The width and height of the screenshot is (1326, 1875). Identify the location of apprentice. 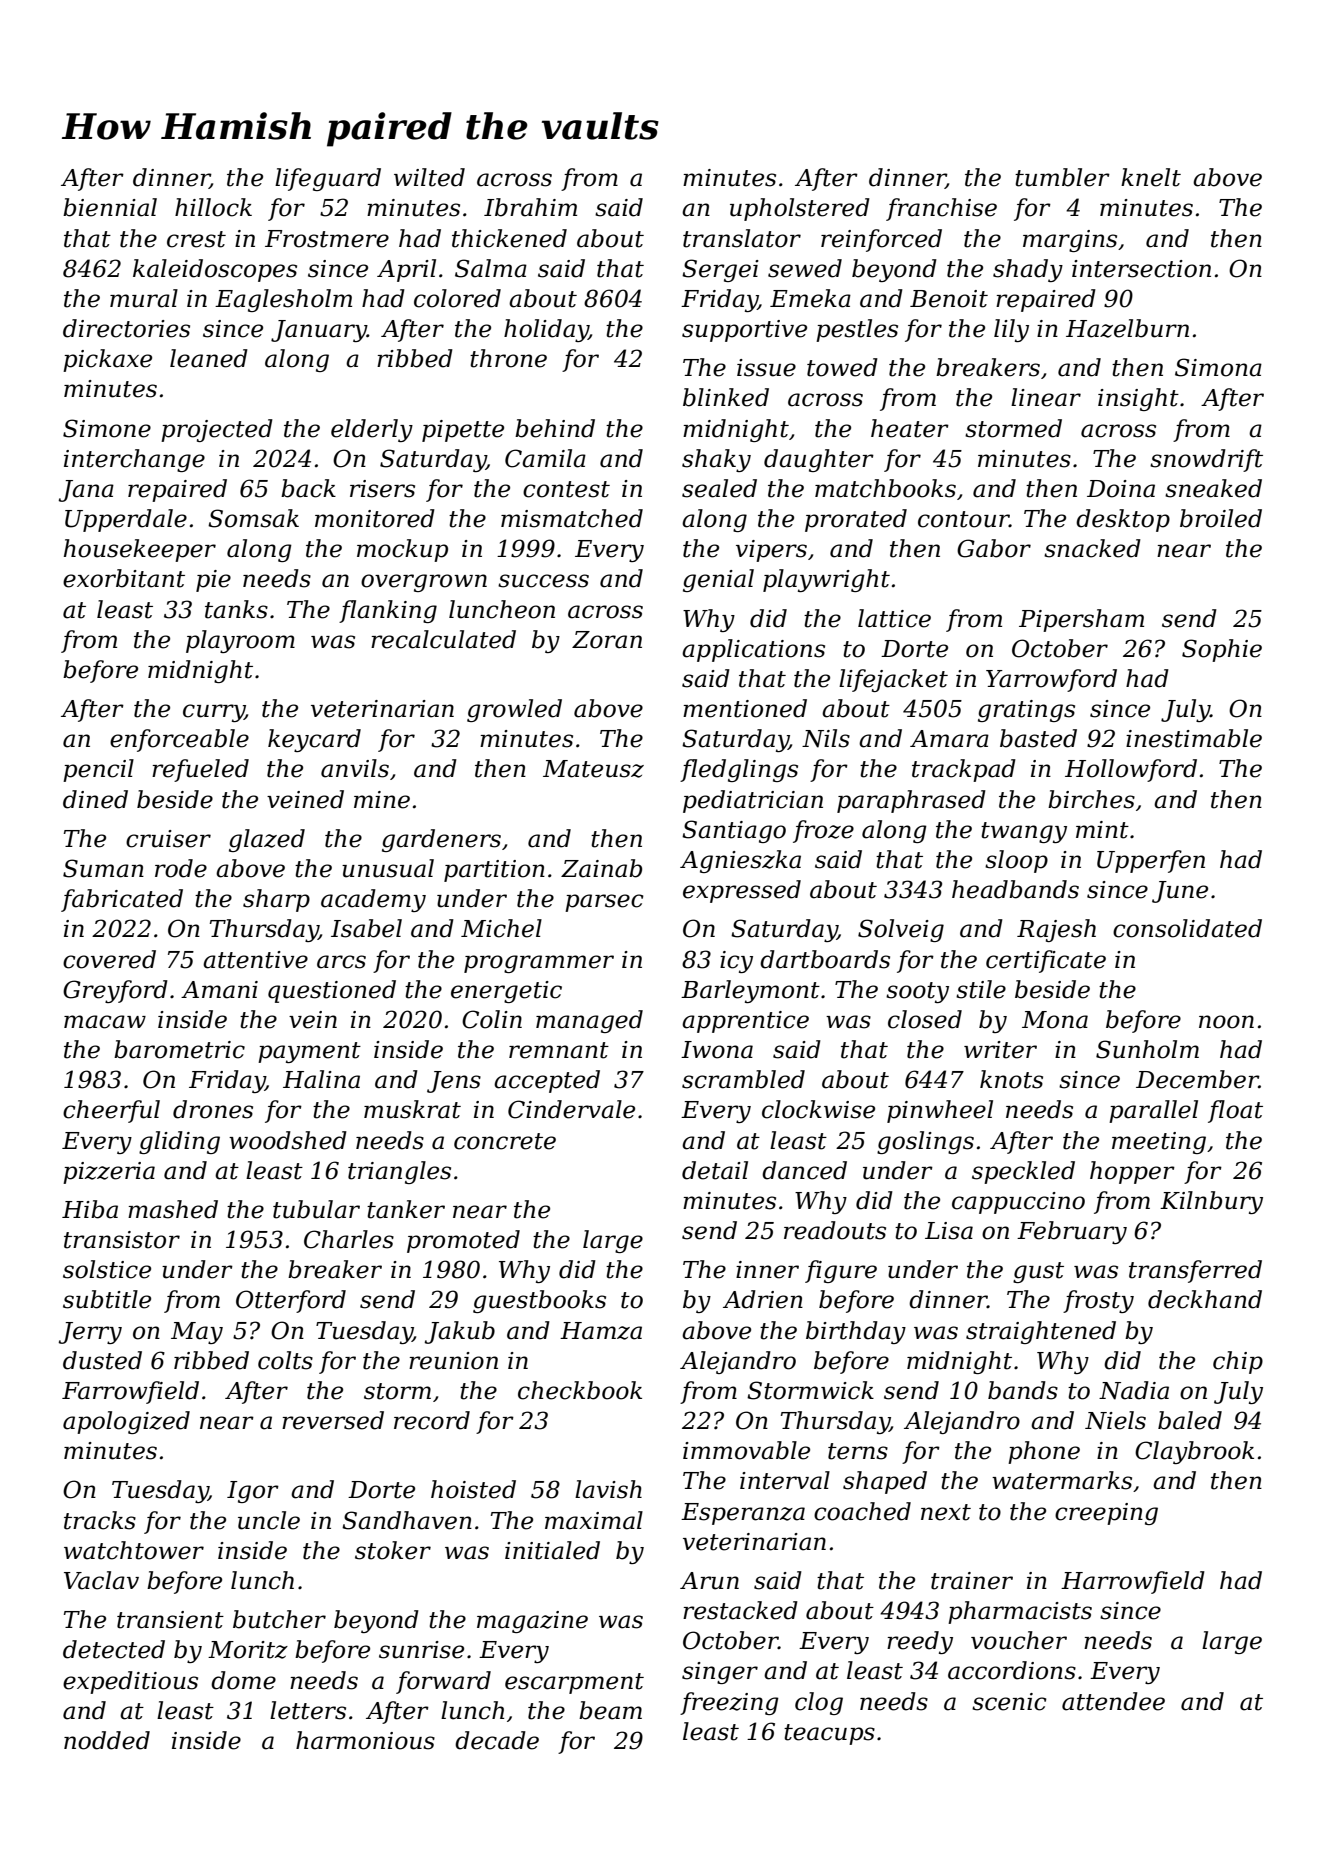
(745, 1022).
